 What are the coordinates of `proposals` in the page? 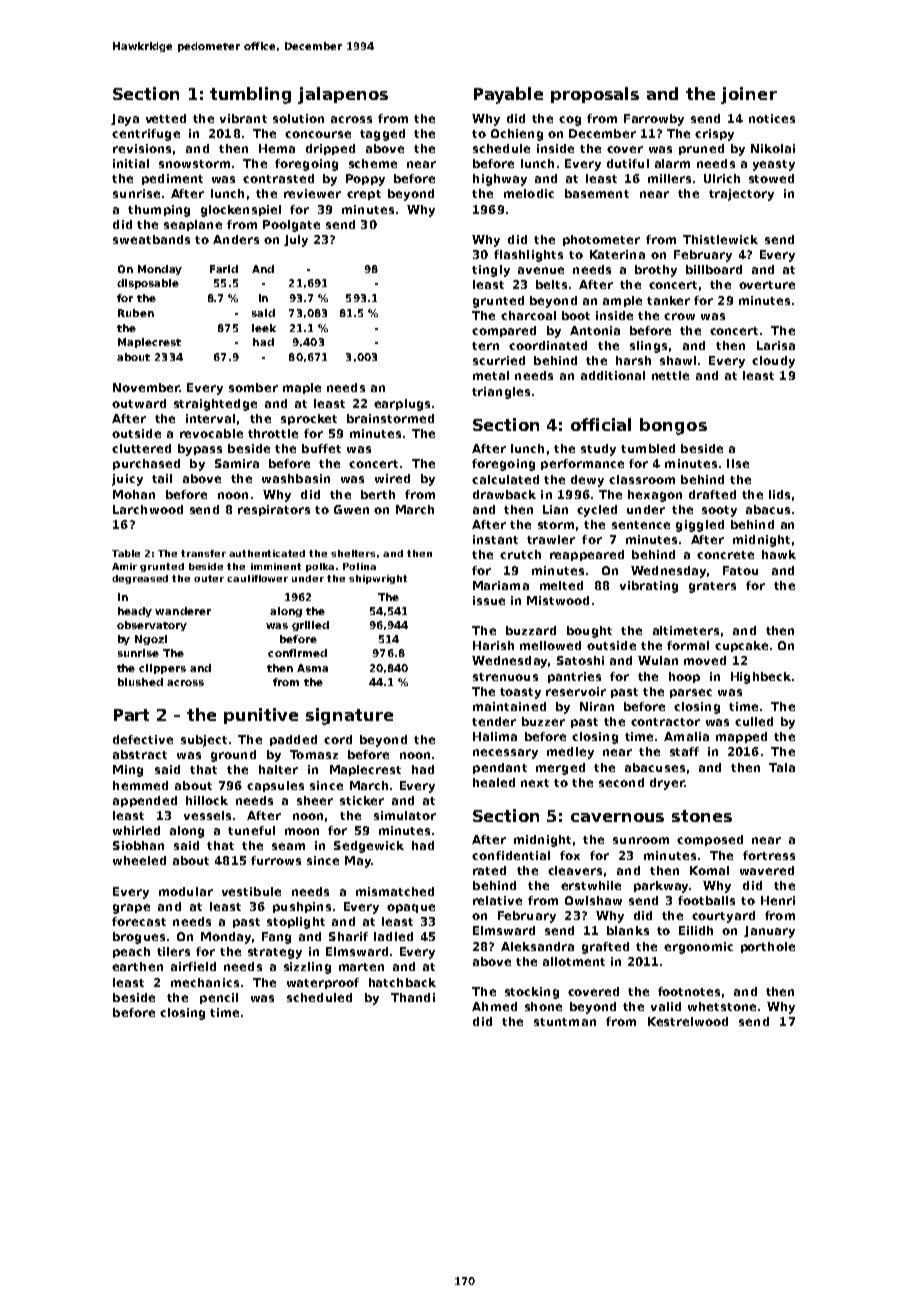 It's located at (595, 95).
